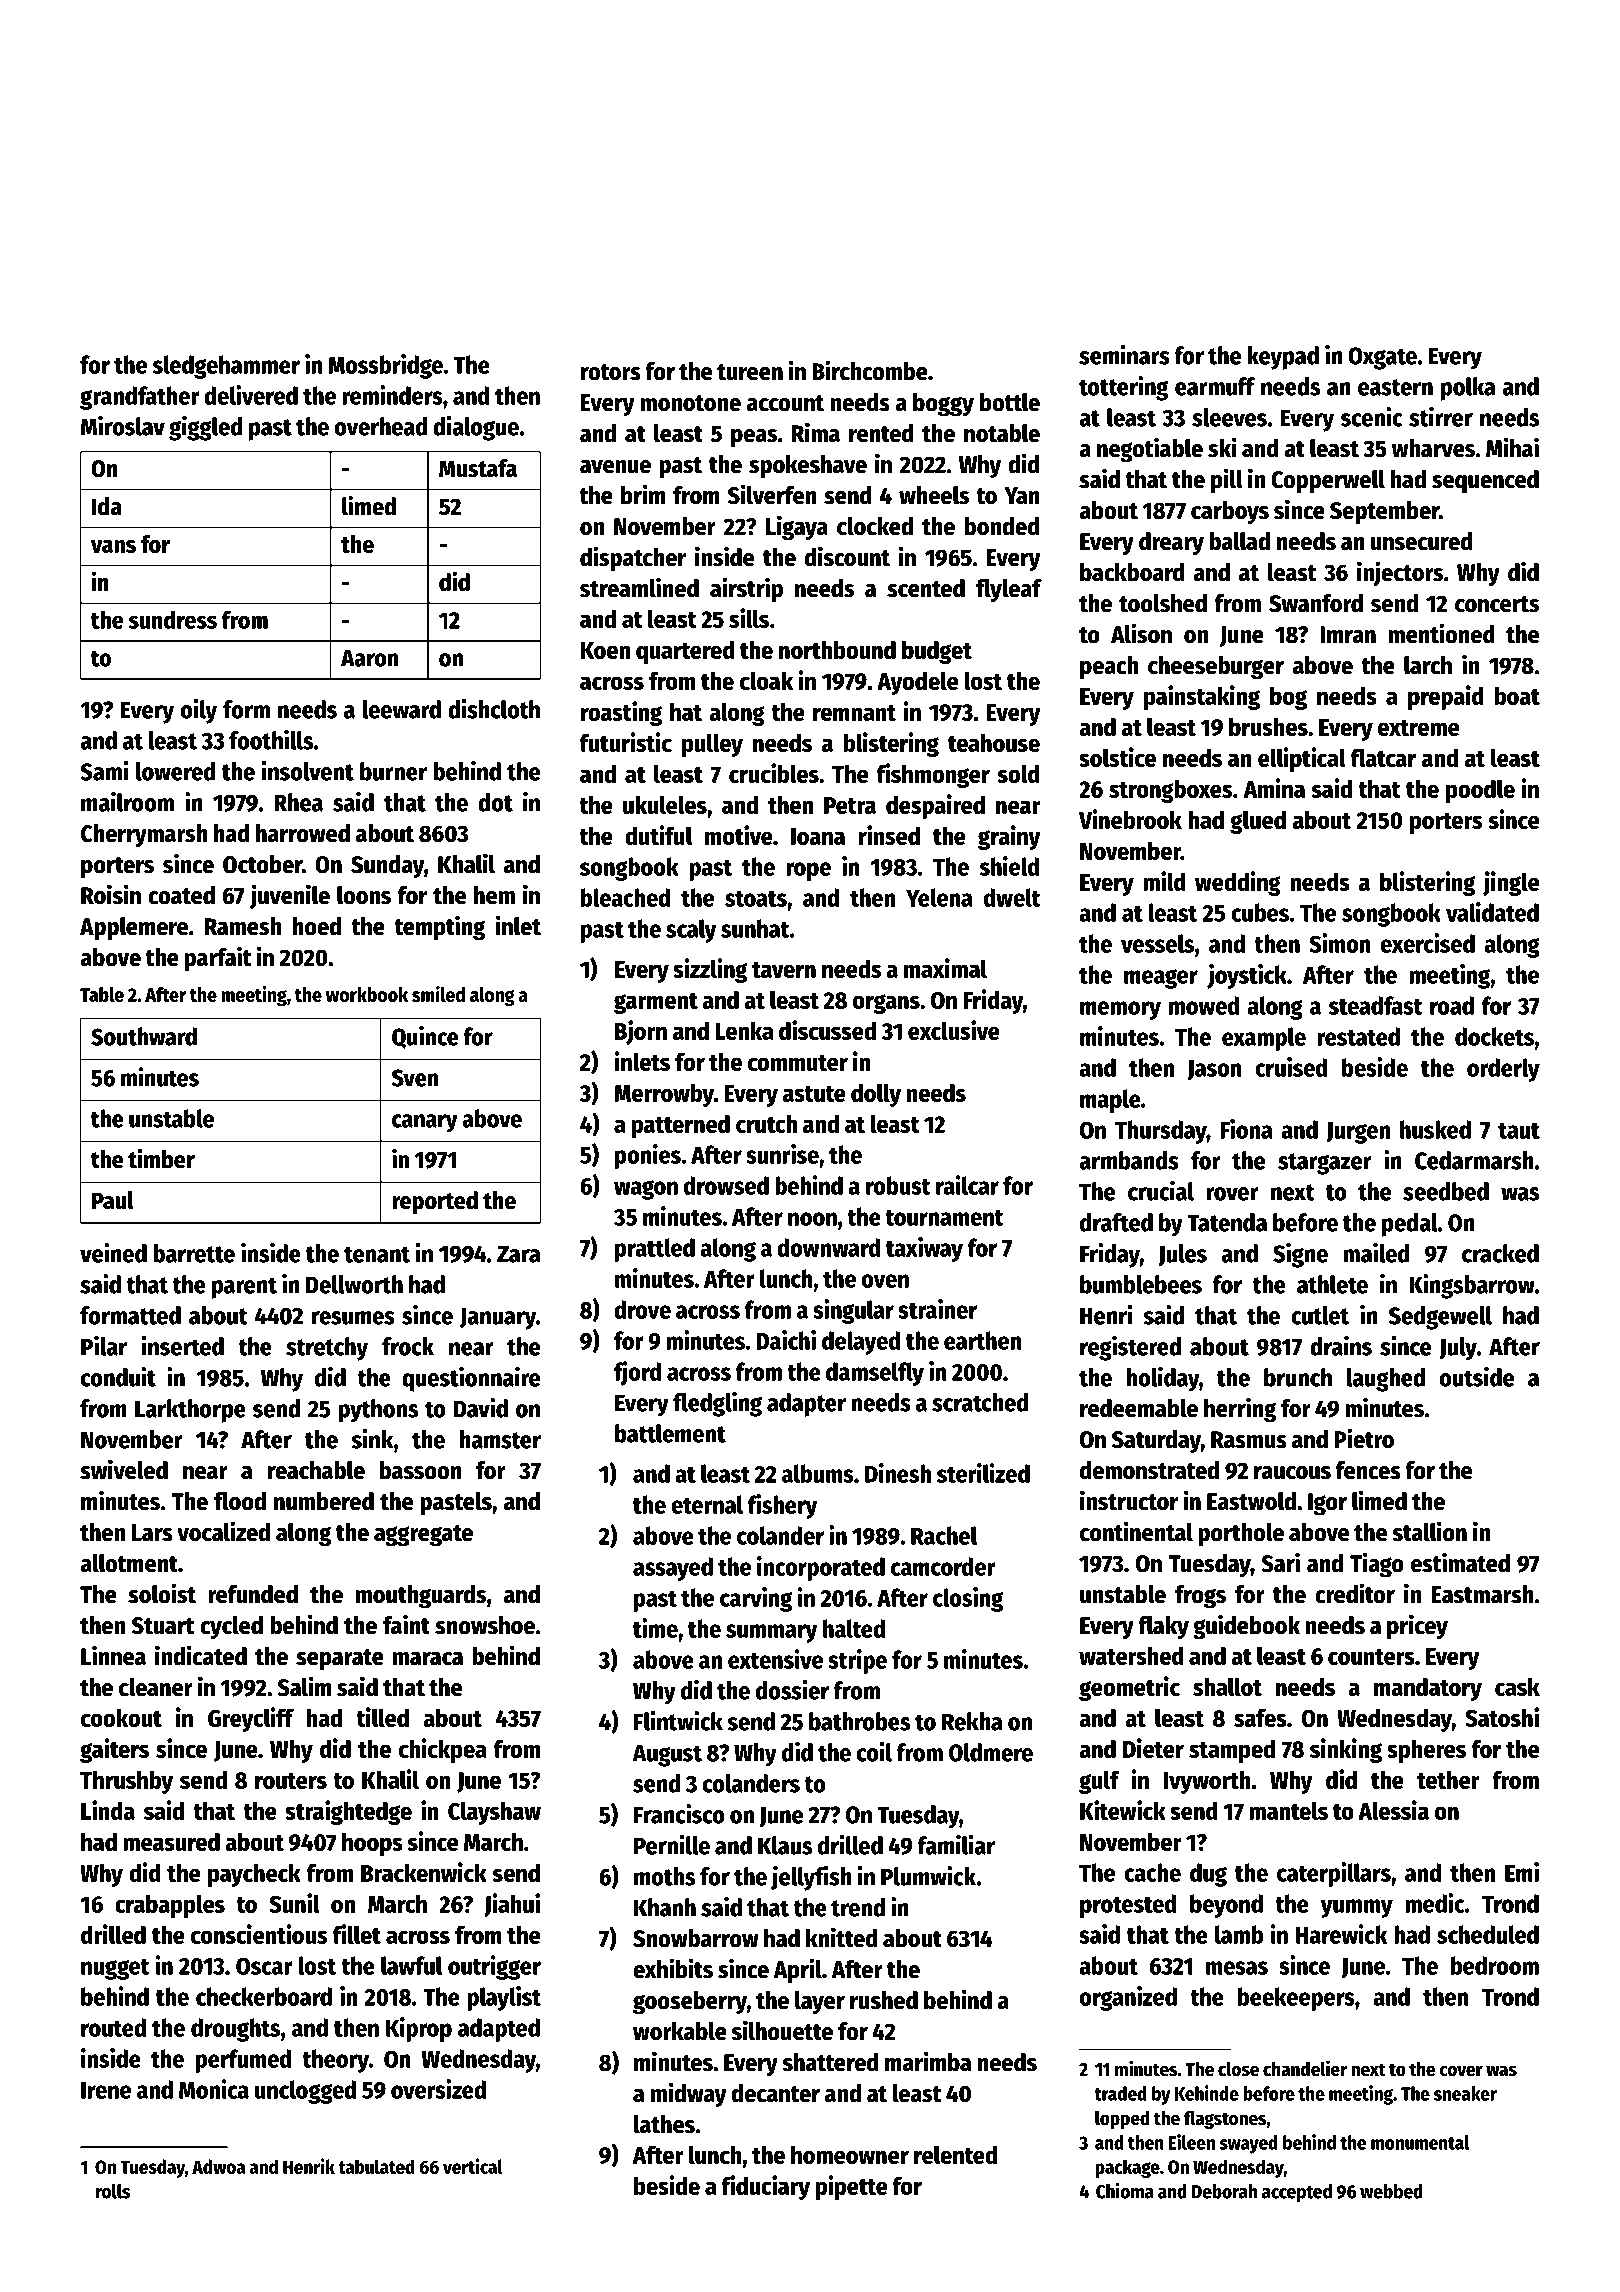  Describe the element at coordinates (472, 2166) in the image. I see `vertical` at that location.
